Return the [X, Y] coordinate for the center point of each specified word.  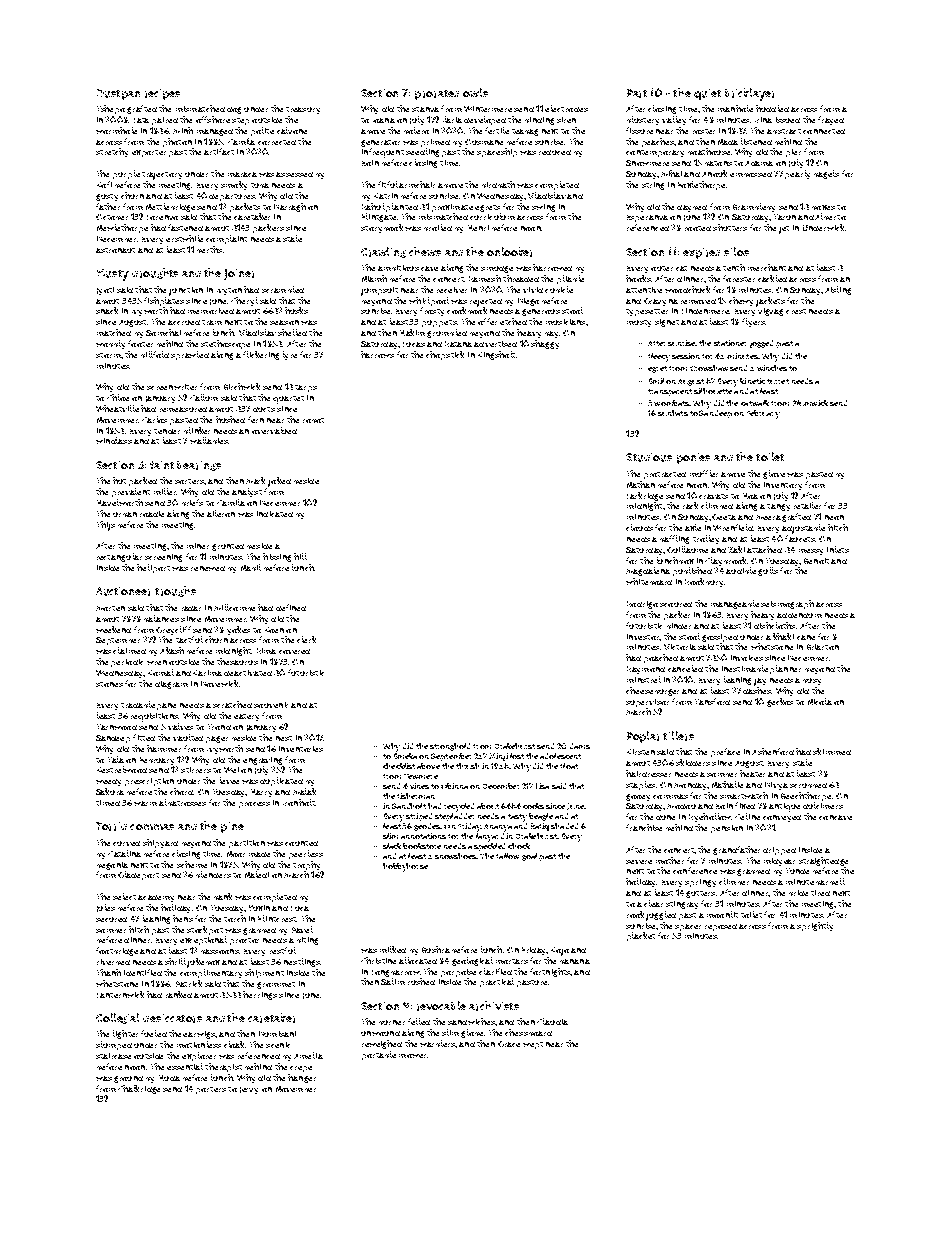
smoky [234, 185]
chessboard [528, 1032]
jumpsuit [379, 291]
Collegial [117, 1018]
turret [778, 381]
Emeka [405, 756]
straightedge [823, 861]
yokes [238, 630]
